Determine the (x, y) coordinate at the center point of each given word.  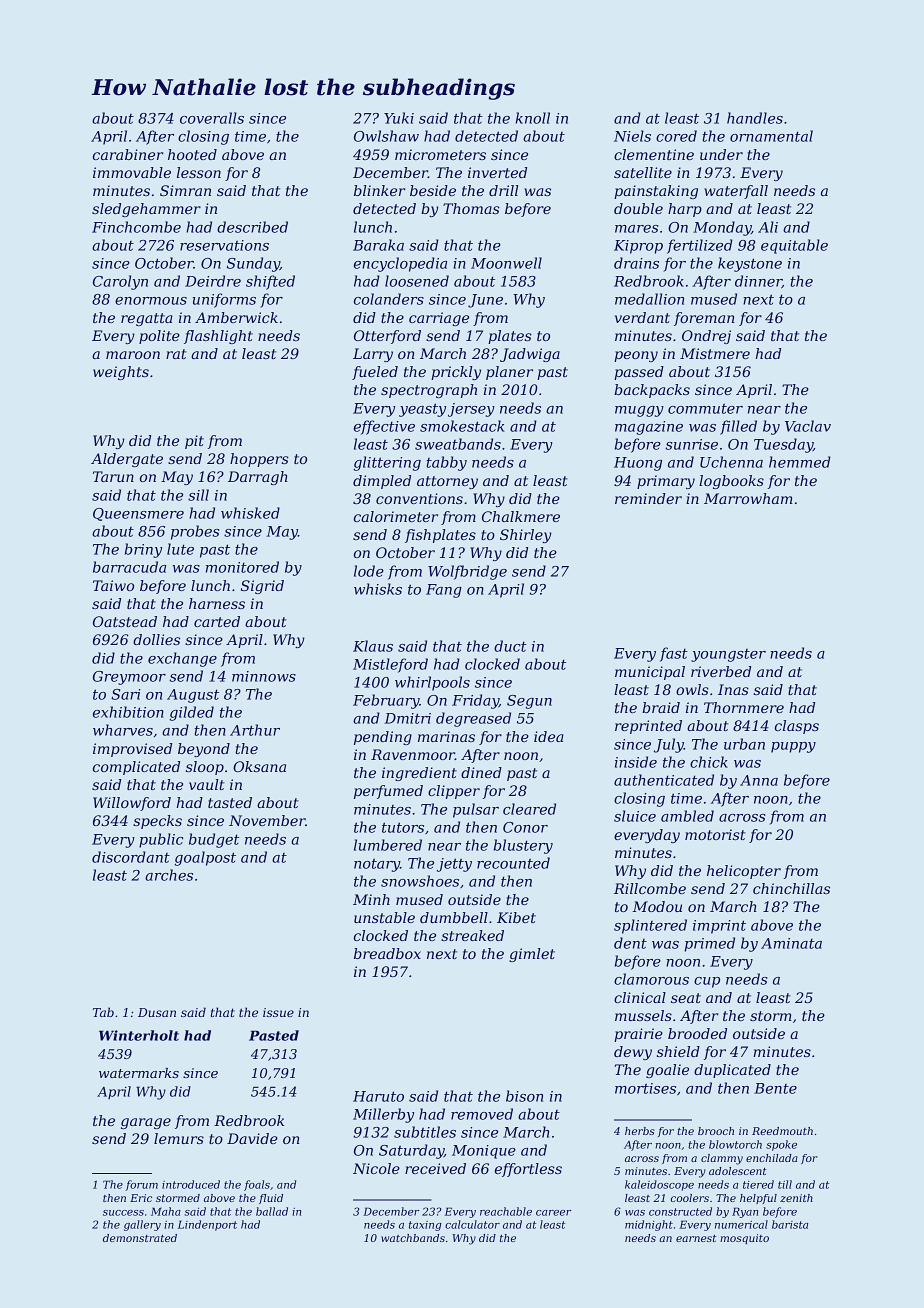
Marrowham (748, 498)
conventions (419, 498)
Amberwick (236, 317)
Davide (252, 1138)
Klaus (373, 646)
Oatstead (125, 621)
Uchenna (731, 462)
